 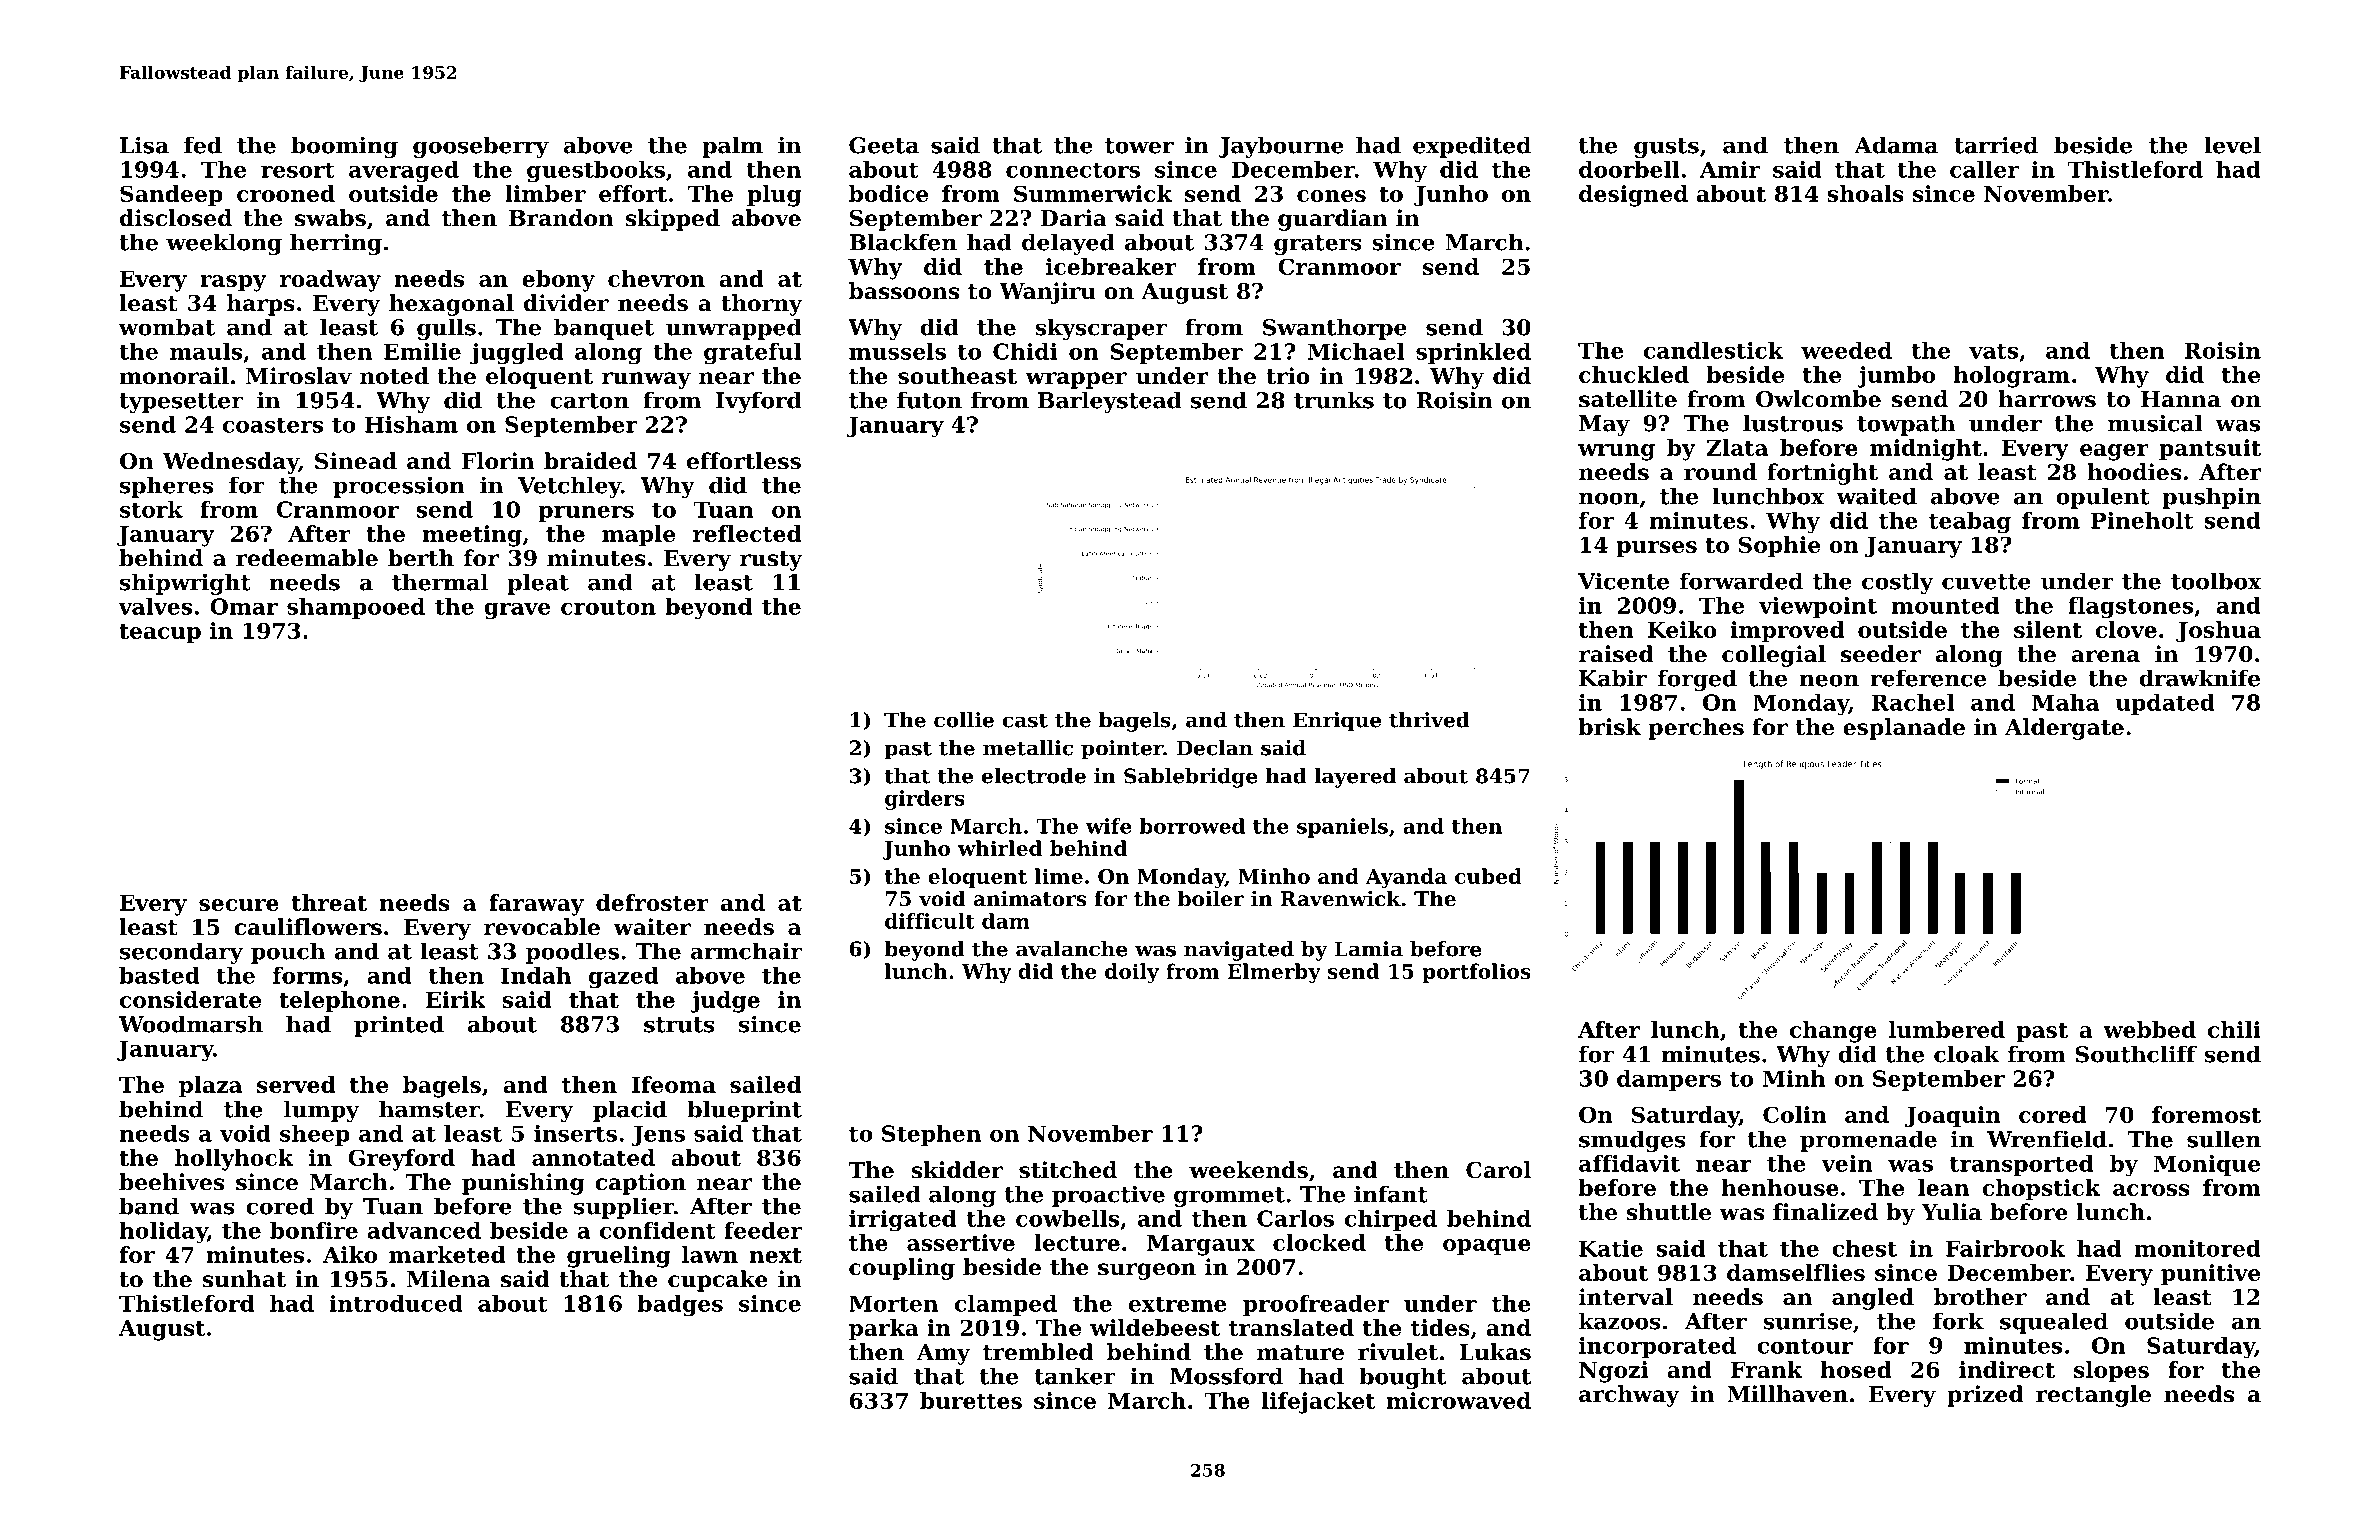 I want to click on sunrise, so click(x=1807, y=1321).
